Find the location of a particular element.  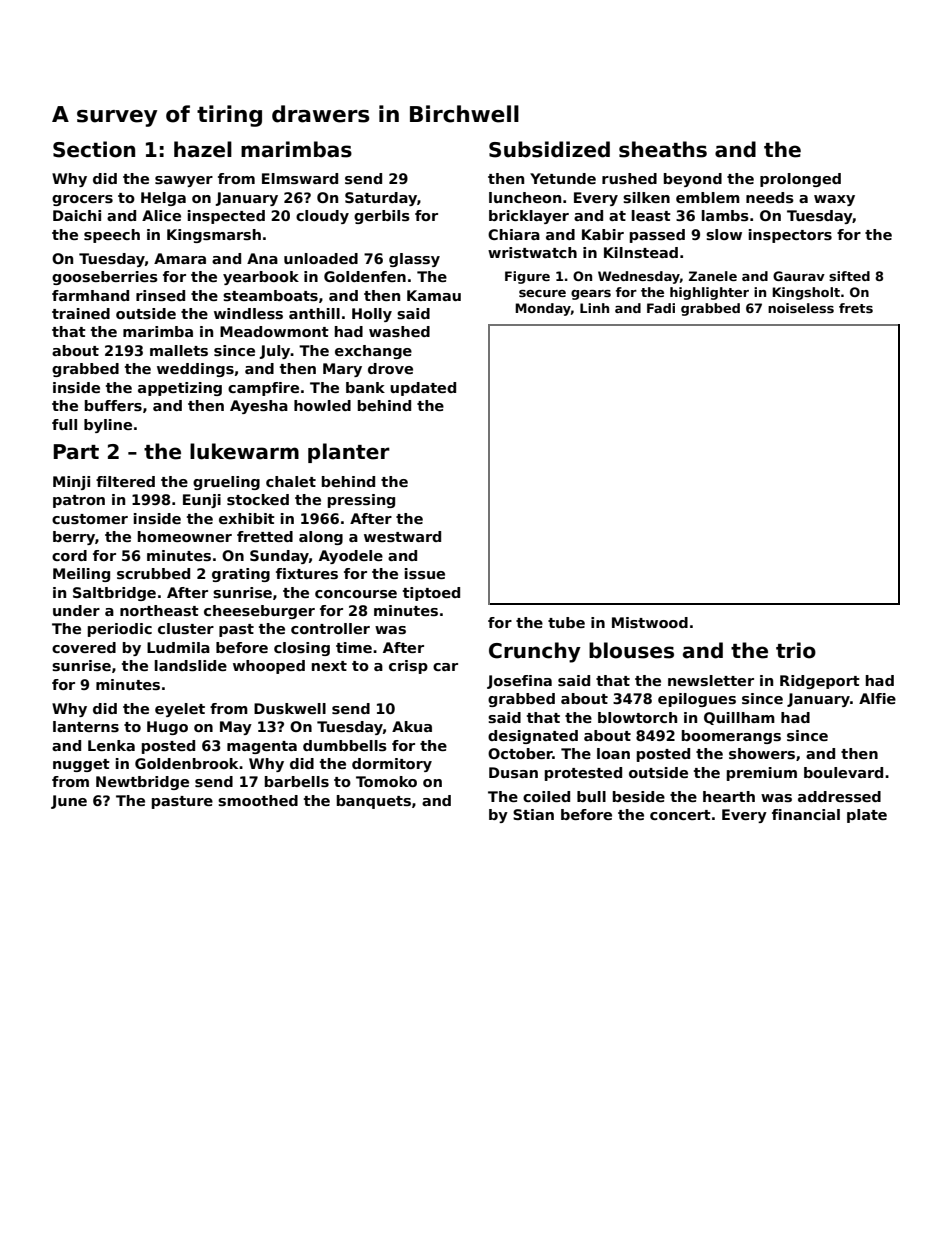

sheaths is located at coordinates (663, 149).
